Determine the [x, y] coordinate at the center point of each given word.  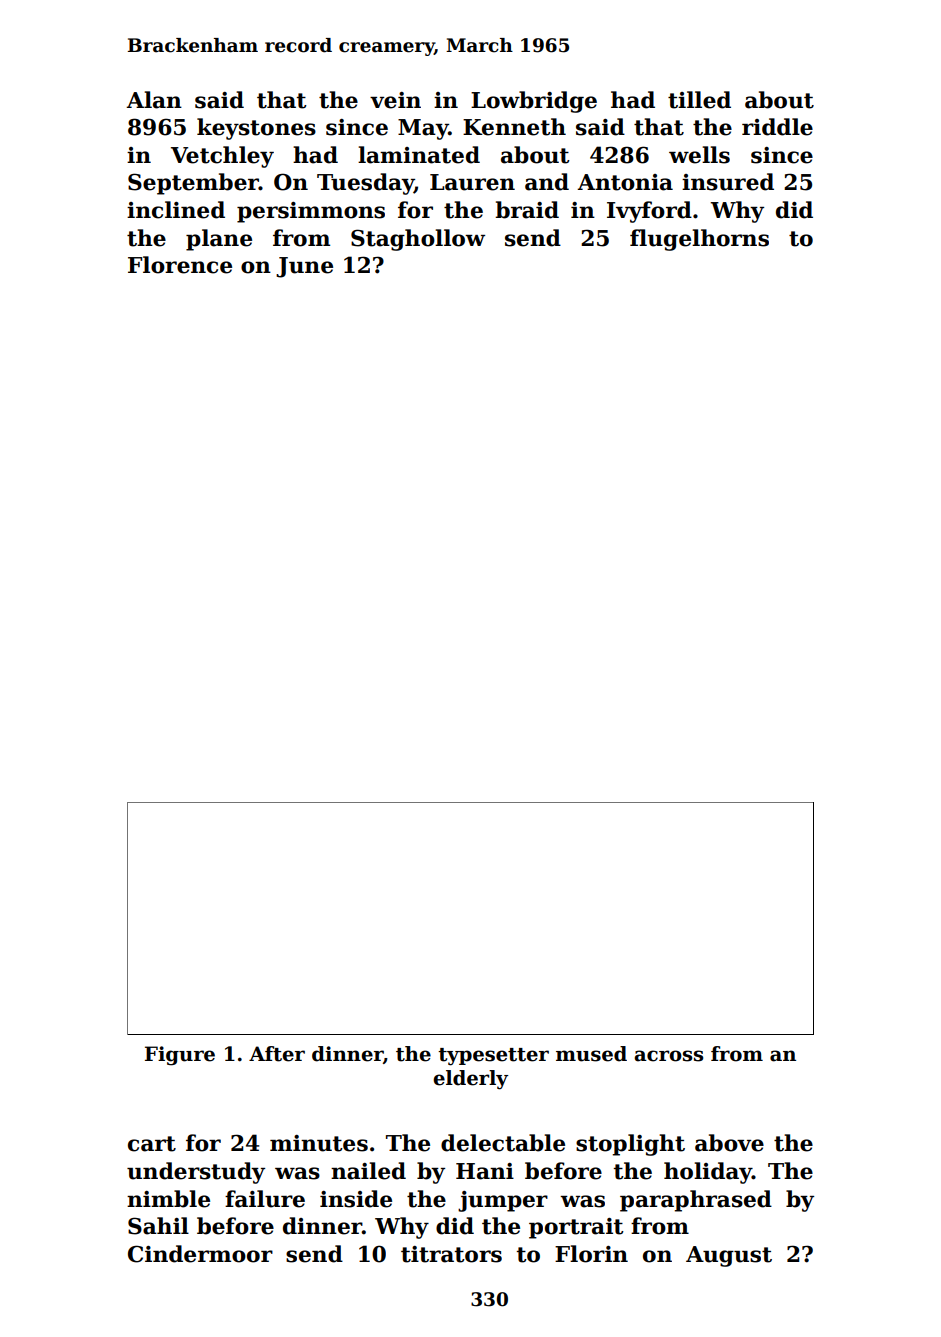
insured [728, 182]
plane [219, 240]
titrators [451, 1254]
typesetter [493, 1057]
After [277, 1054]
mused [591, 1054]
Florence [180, 265]
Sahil [158, 1226]
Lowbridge [534, 102]
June [304, 267]
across [668, 1056]
